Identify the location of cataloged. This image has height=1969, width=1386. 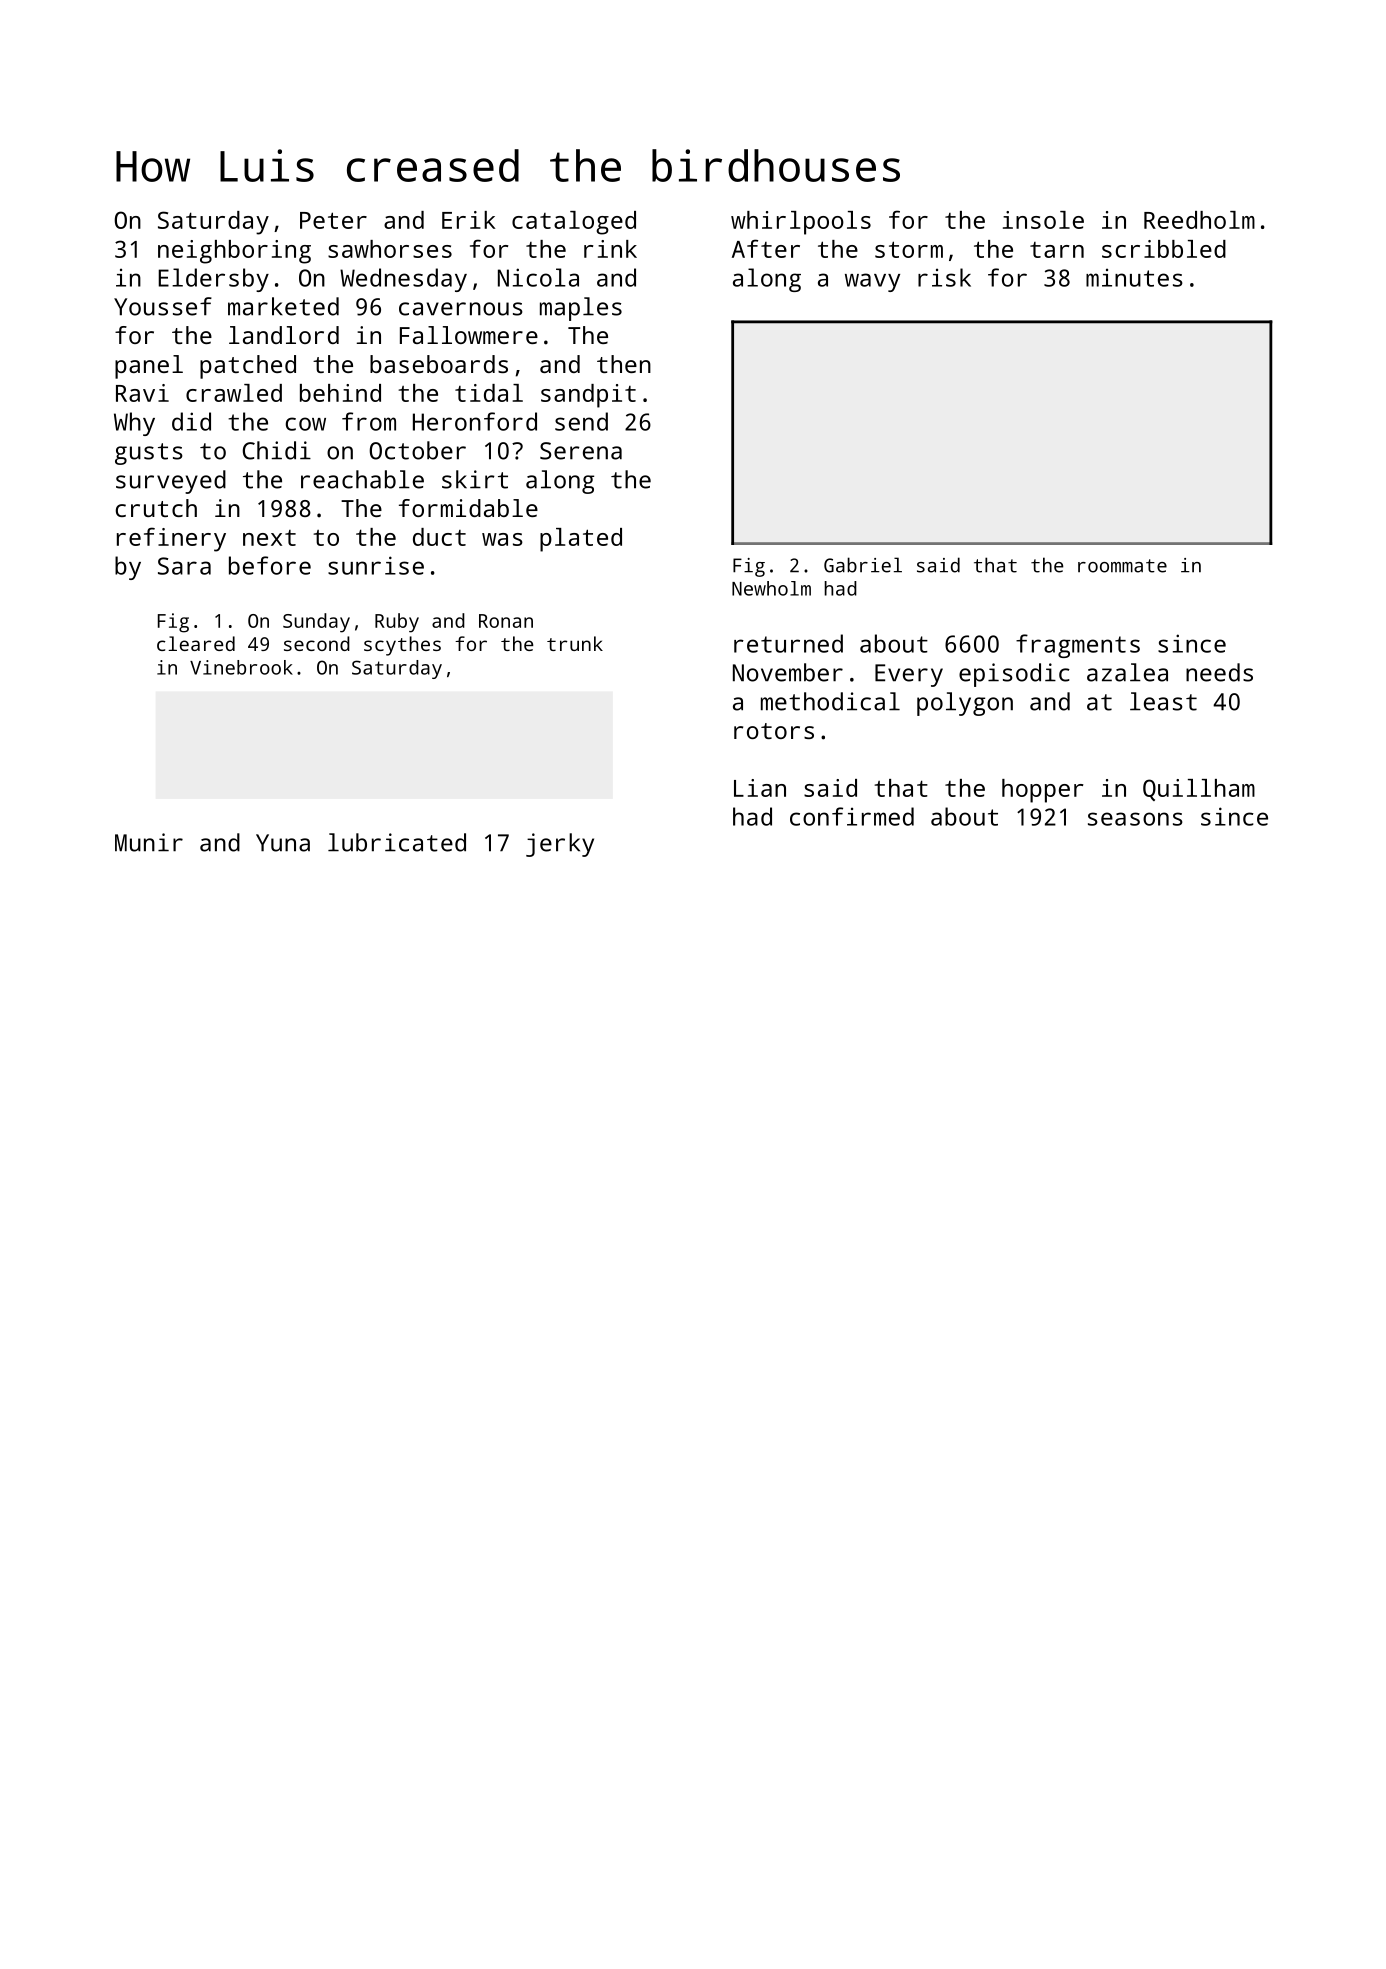
(574, 223).
